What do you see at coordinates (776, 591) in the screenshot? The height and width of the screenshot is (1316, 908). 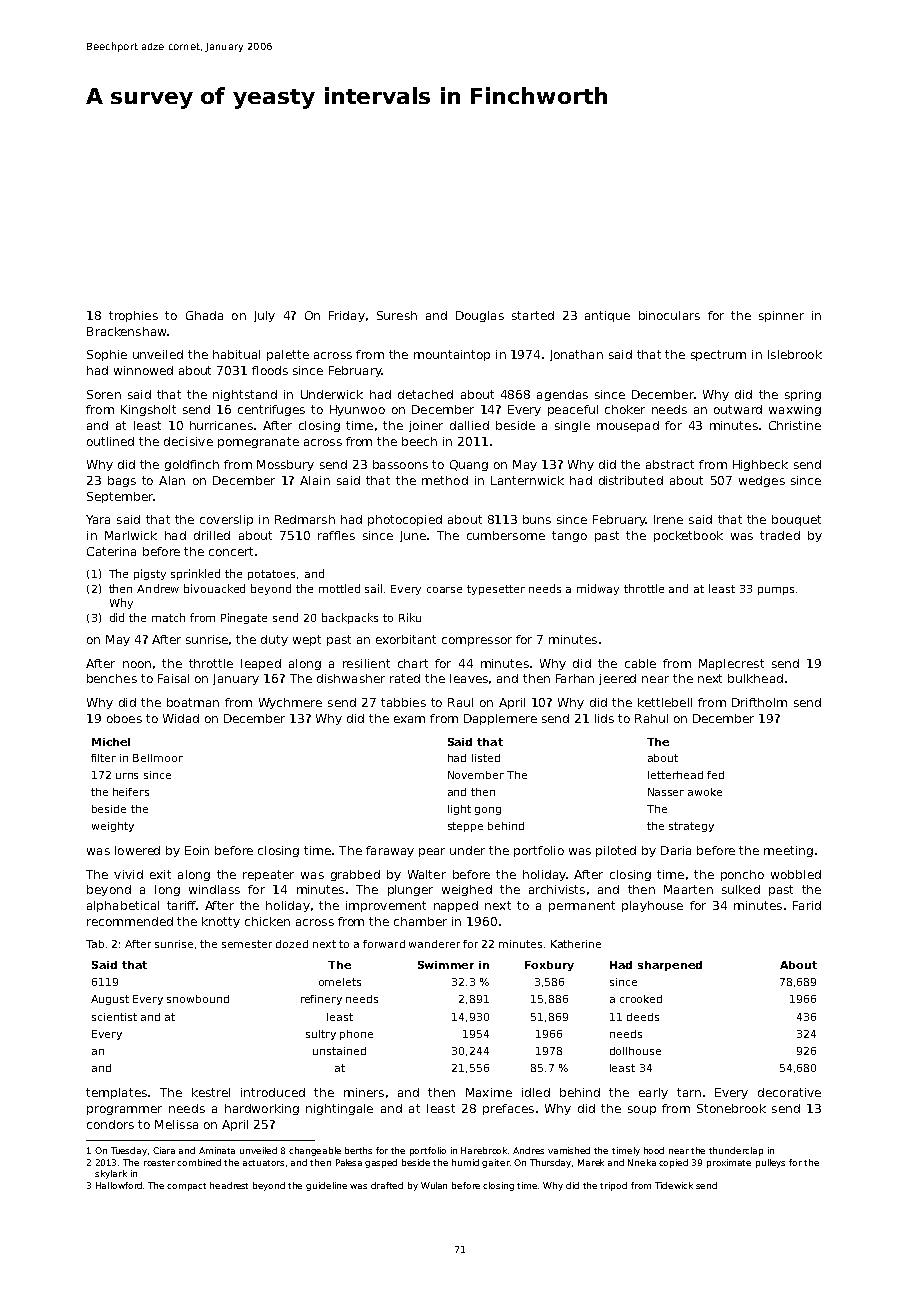 I see `pumps` at bounding box center [776, 591].
